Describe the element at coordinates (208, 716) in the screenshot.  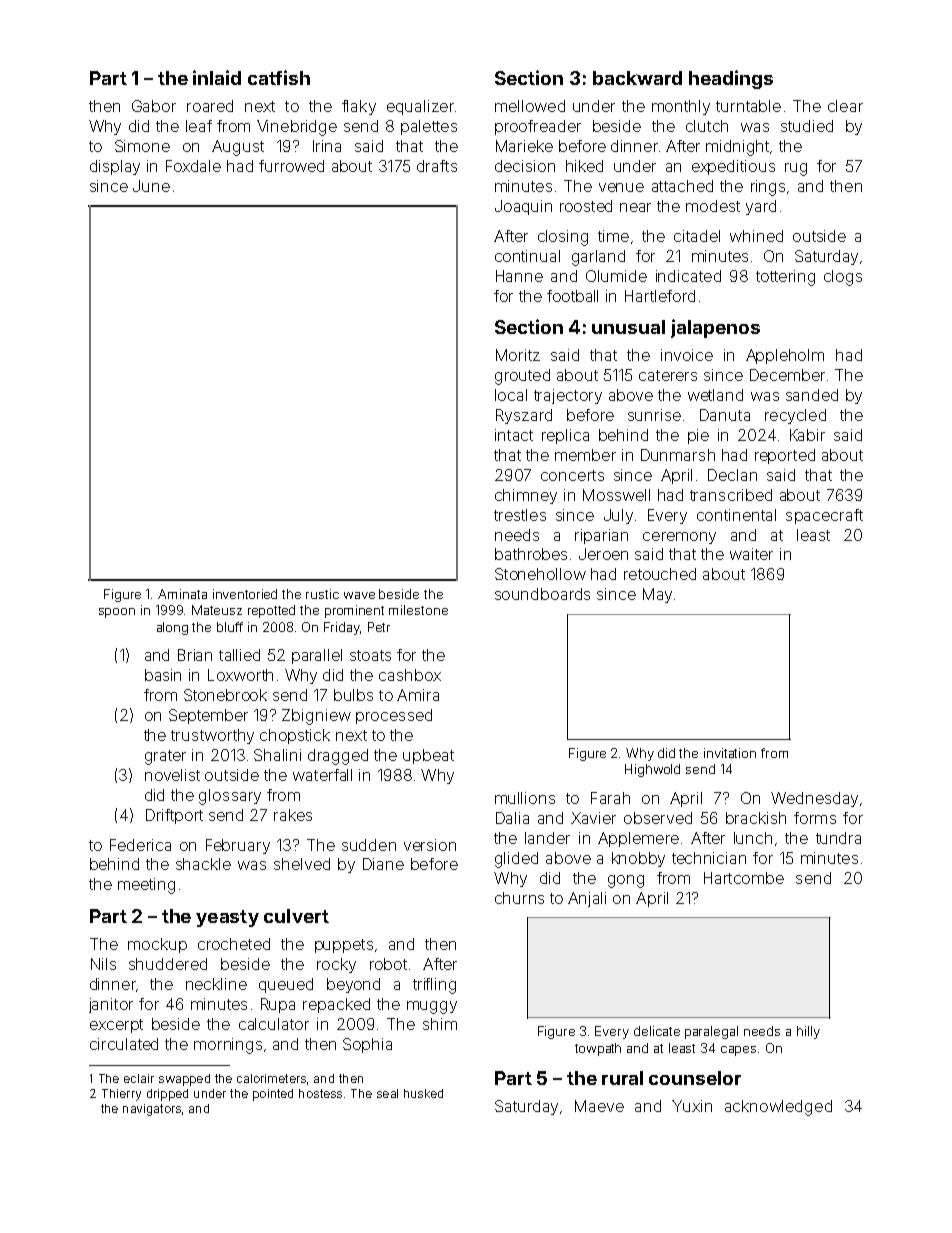
I see `September` at that location.
